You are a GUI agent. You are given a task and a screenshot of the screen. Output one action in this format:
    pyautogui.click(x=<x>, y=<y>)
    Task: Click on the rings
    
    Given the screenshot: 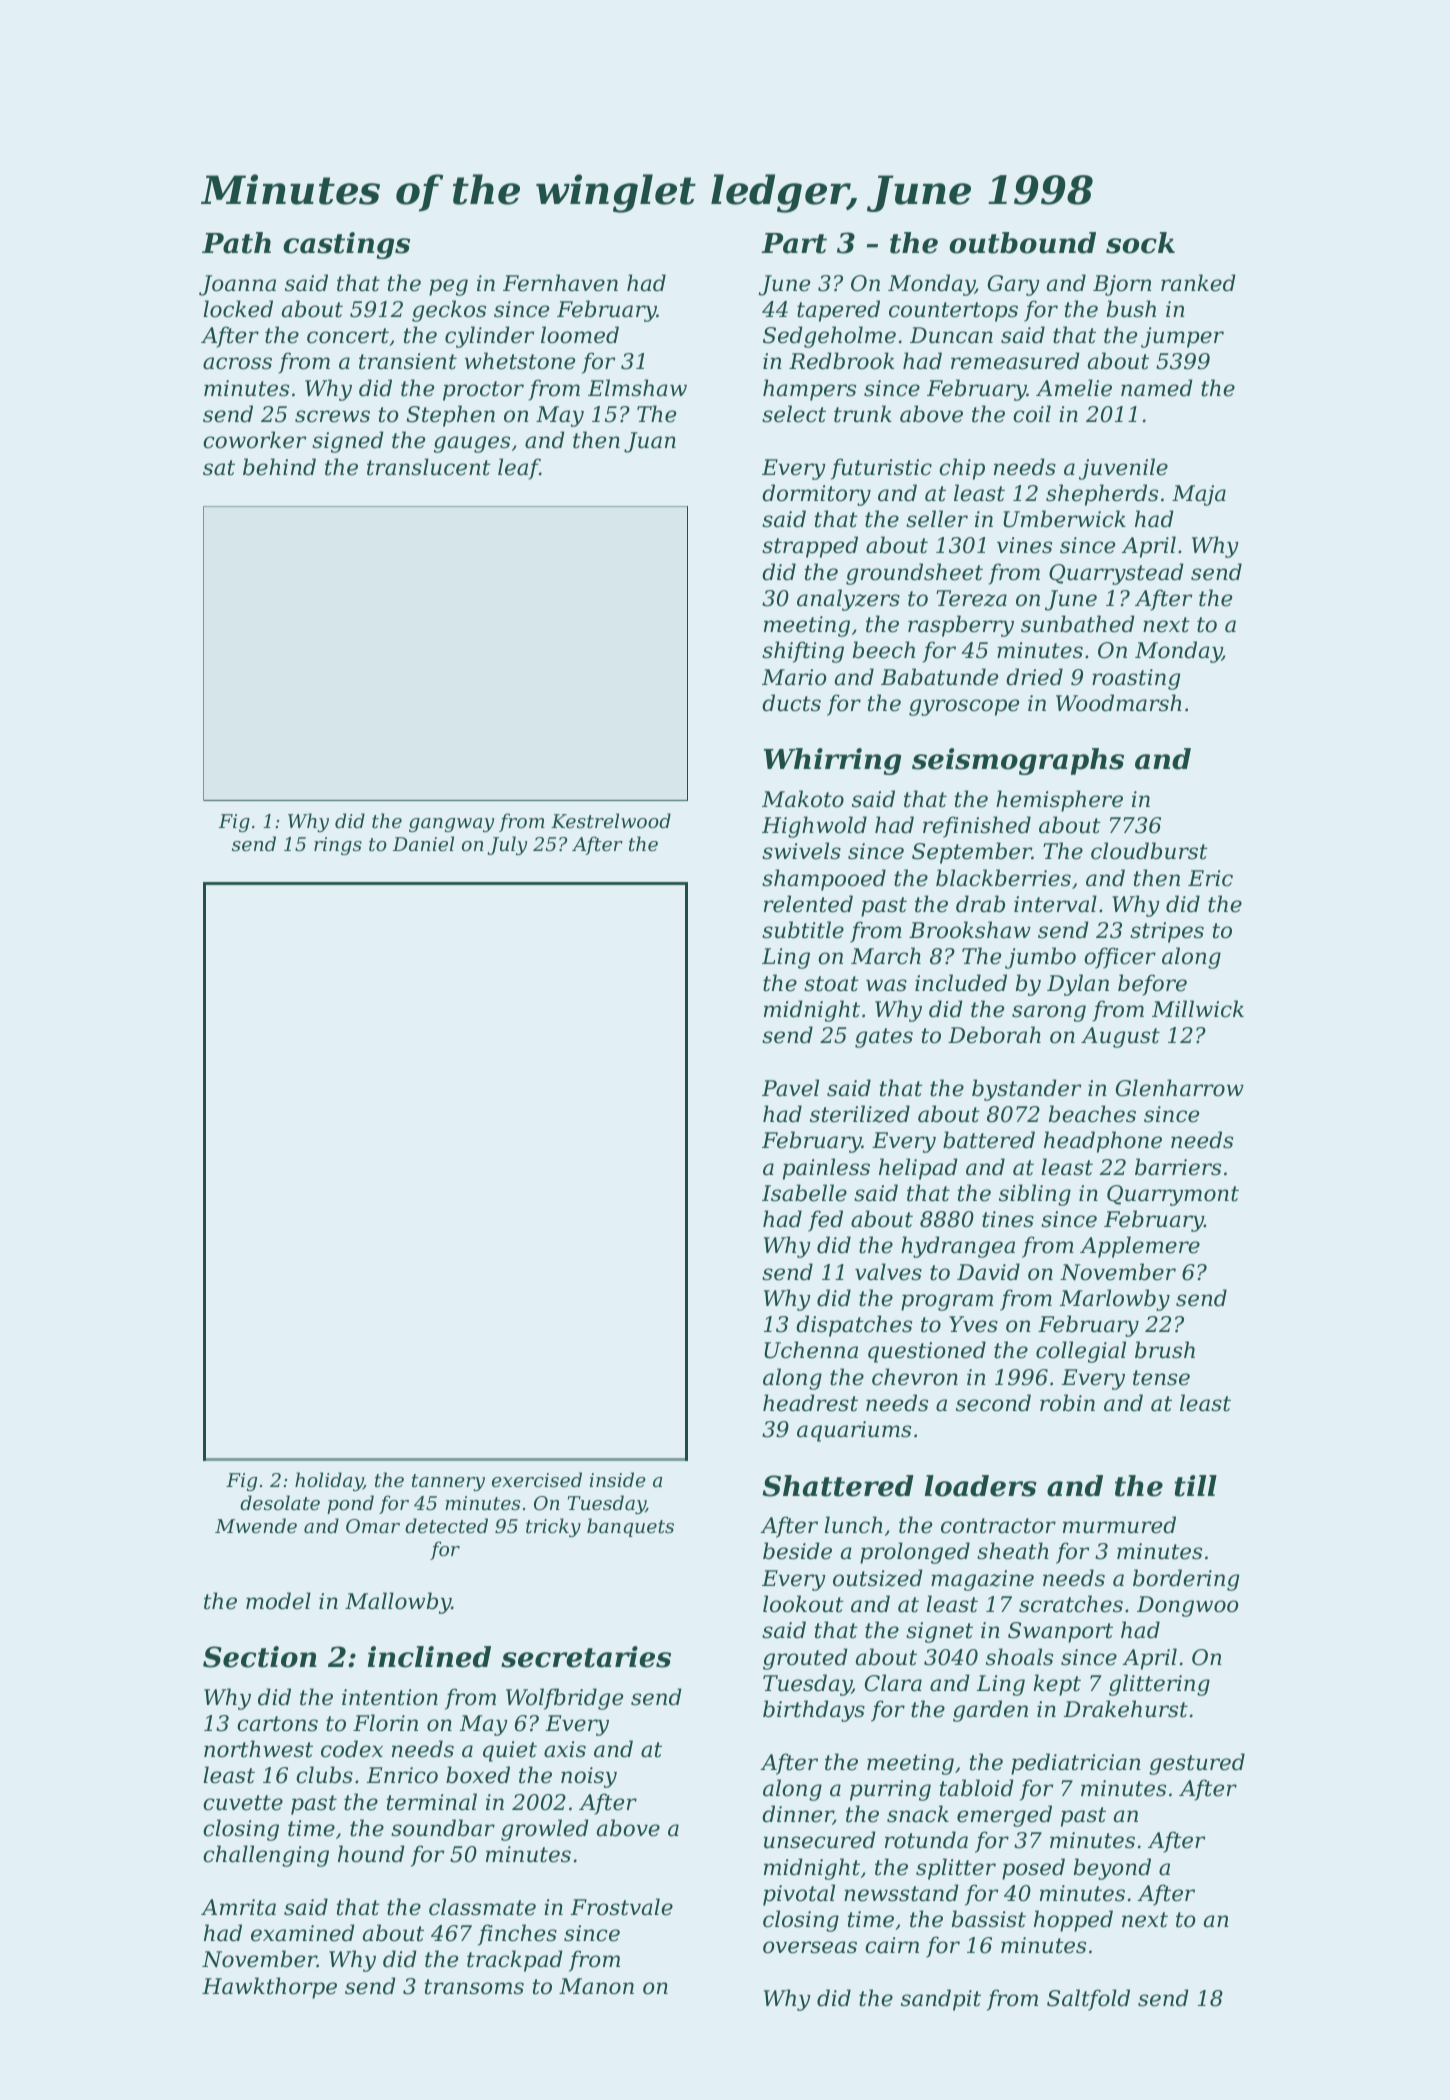 What is the action you would take?
    pyautogui.click(x=338, y=846)
